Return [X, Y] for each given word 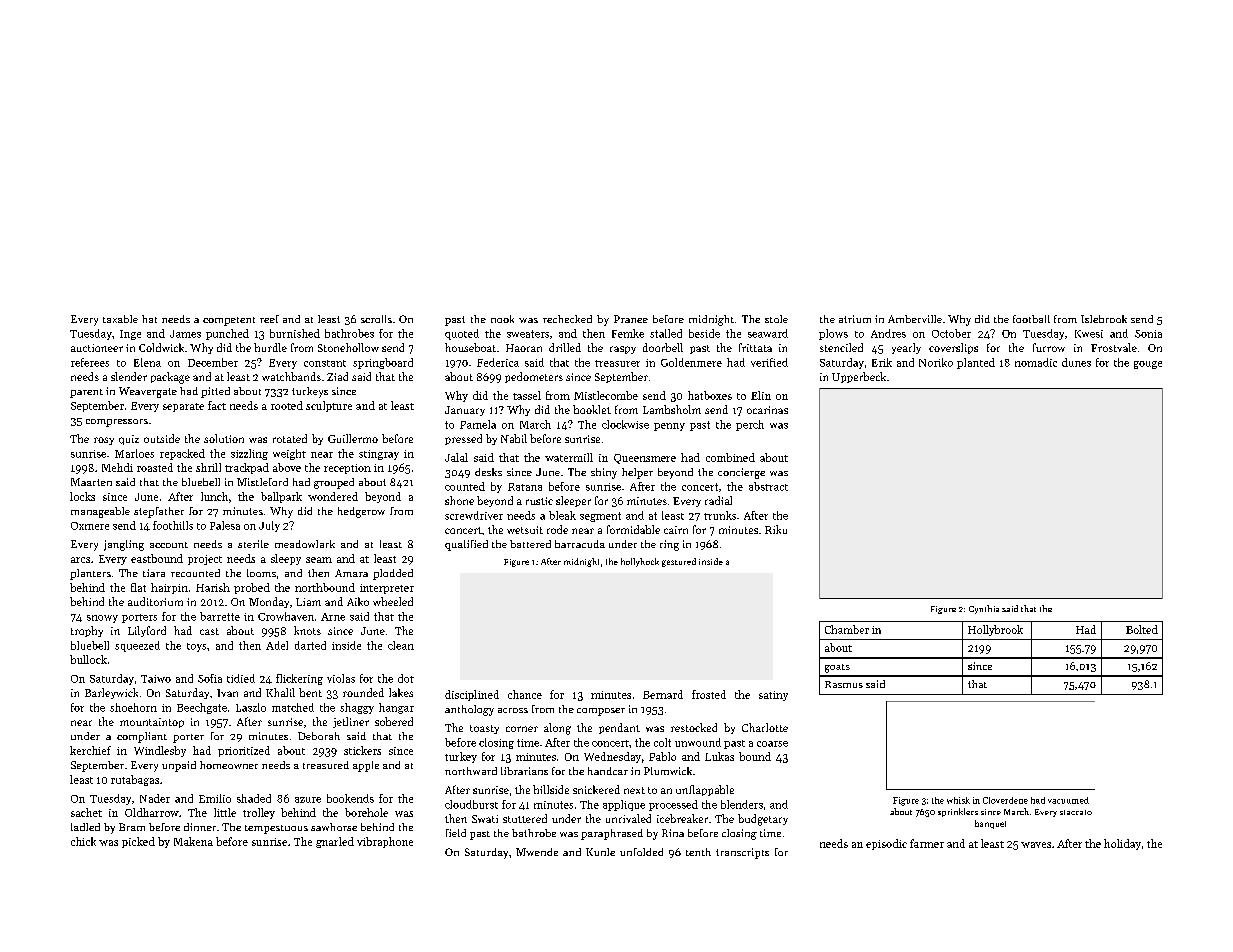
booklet [592, 409]
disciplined [472, 695]
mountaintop [152, 723]
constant [325, 363]
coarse [772, 744]
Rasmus [844, 684]
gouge [1148, 365]
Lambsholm [672, 409]
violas [341, 678]
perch [750, 425]
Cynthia [984, 609]
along [557, 729]
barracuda [580, 544]
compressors [117, 423]
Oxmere [90, 526]
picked [138, 842]
